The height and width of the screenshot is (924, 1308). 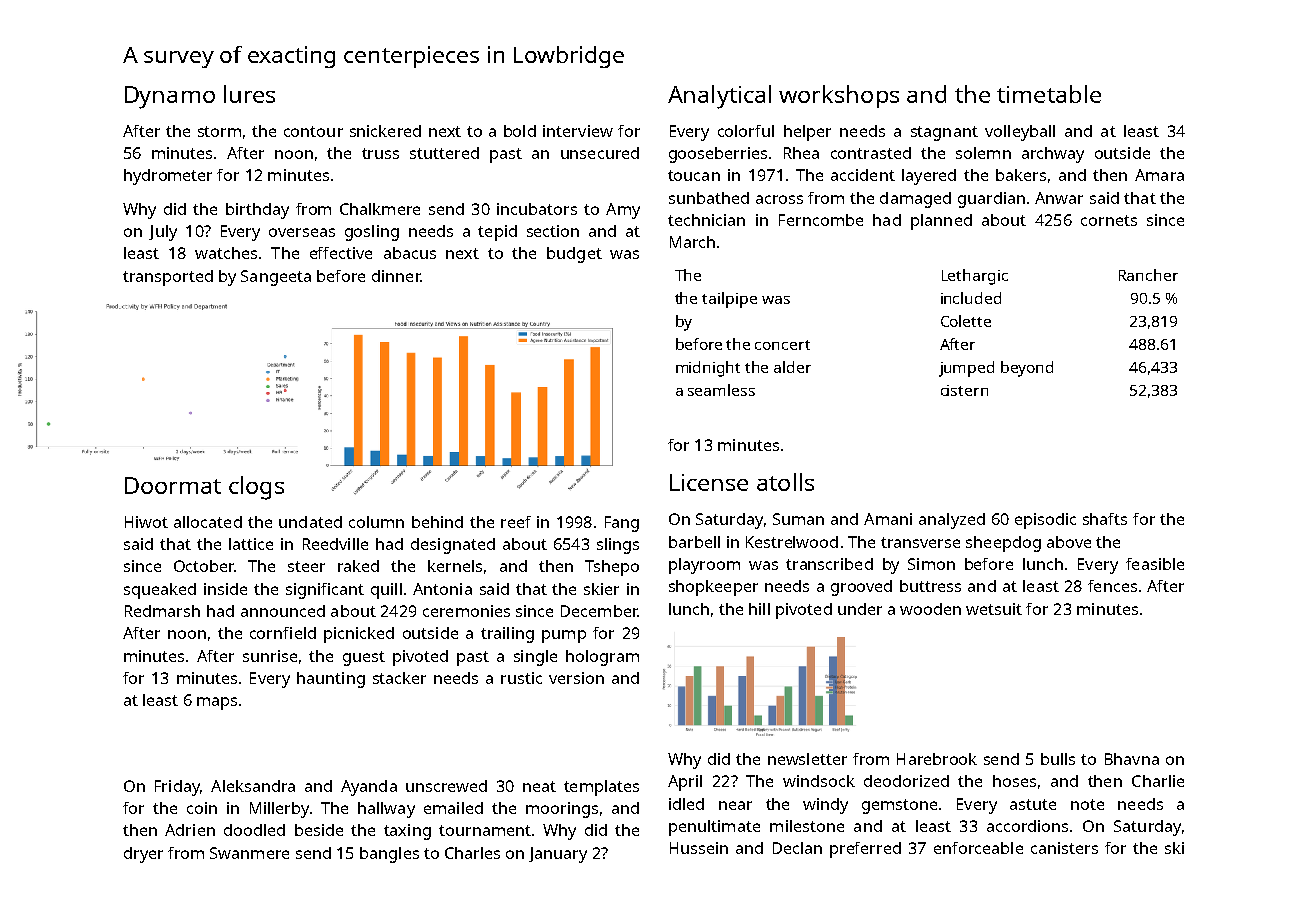 I want to click on toucan, so click(x=694, y=175).
